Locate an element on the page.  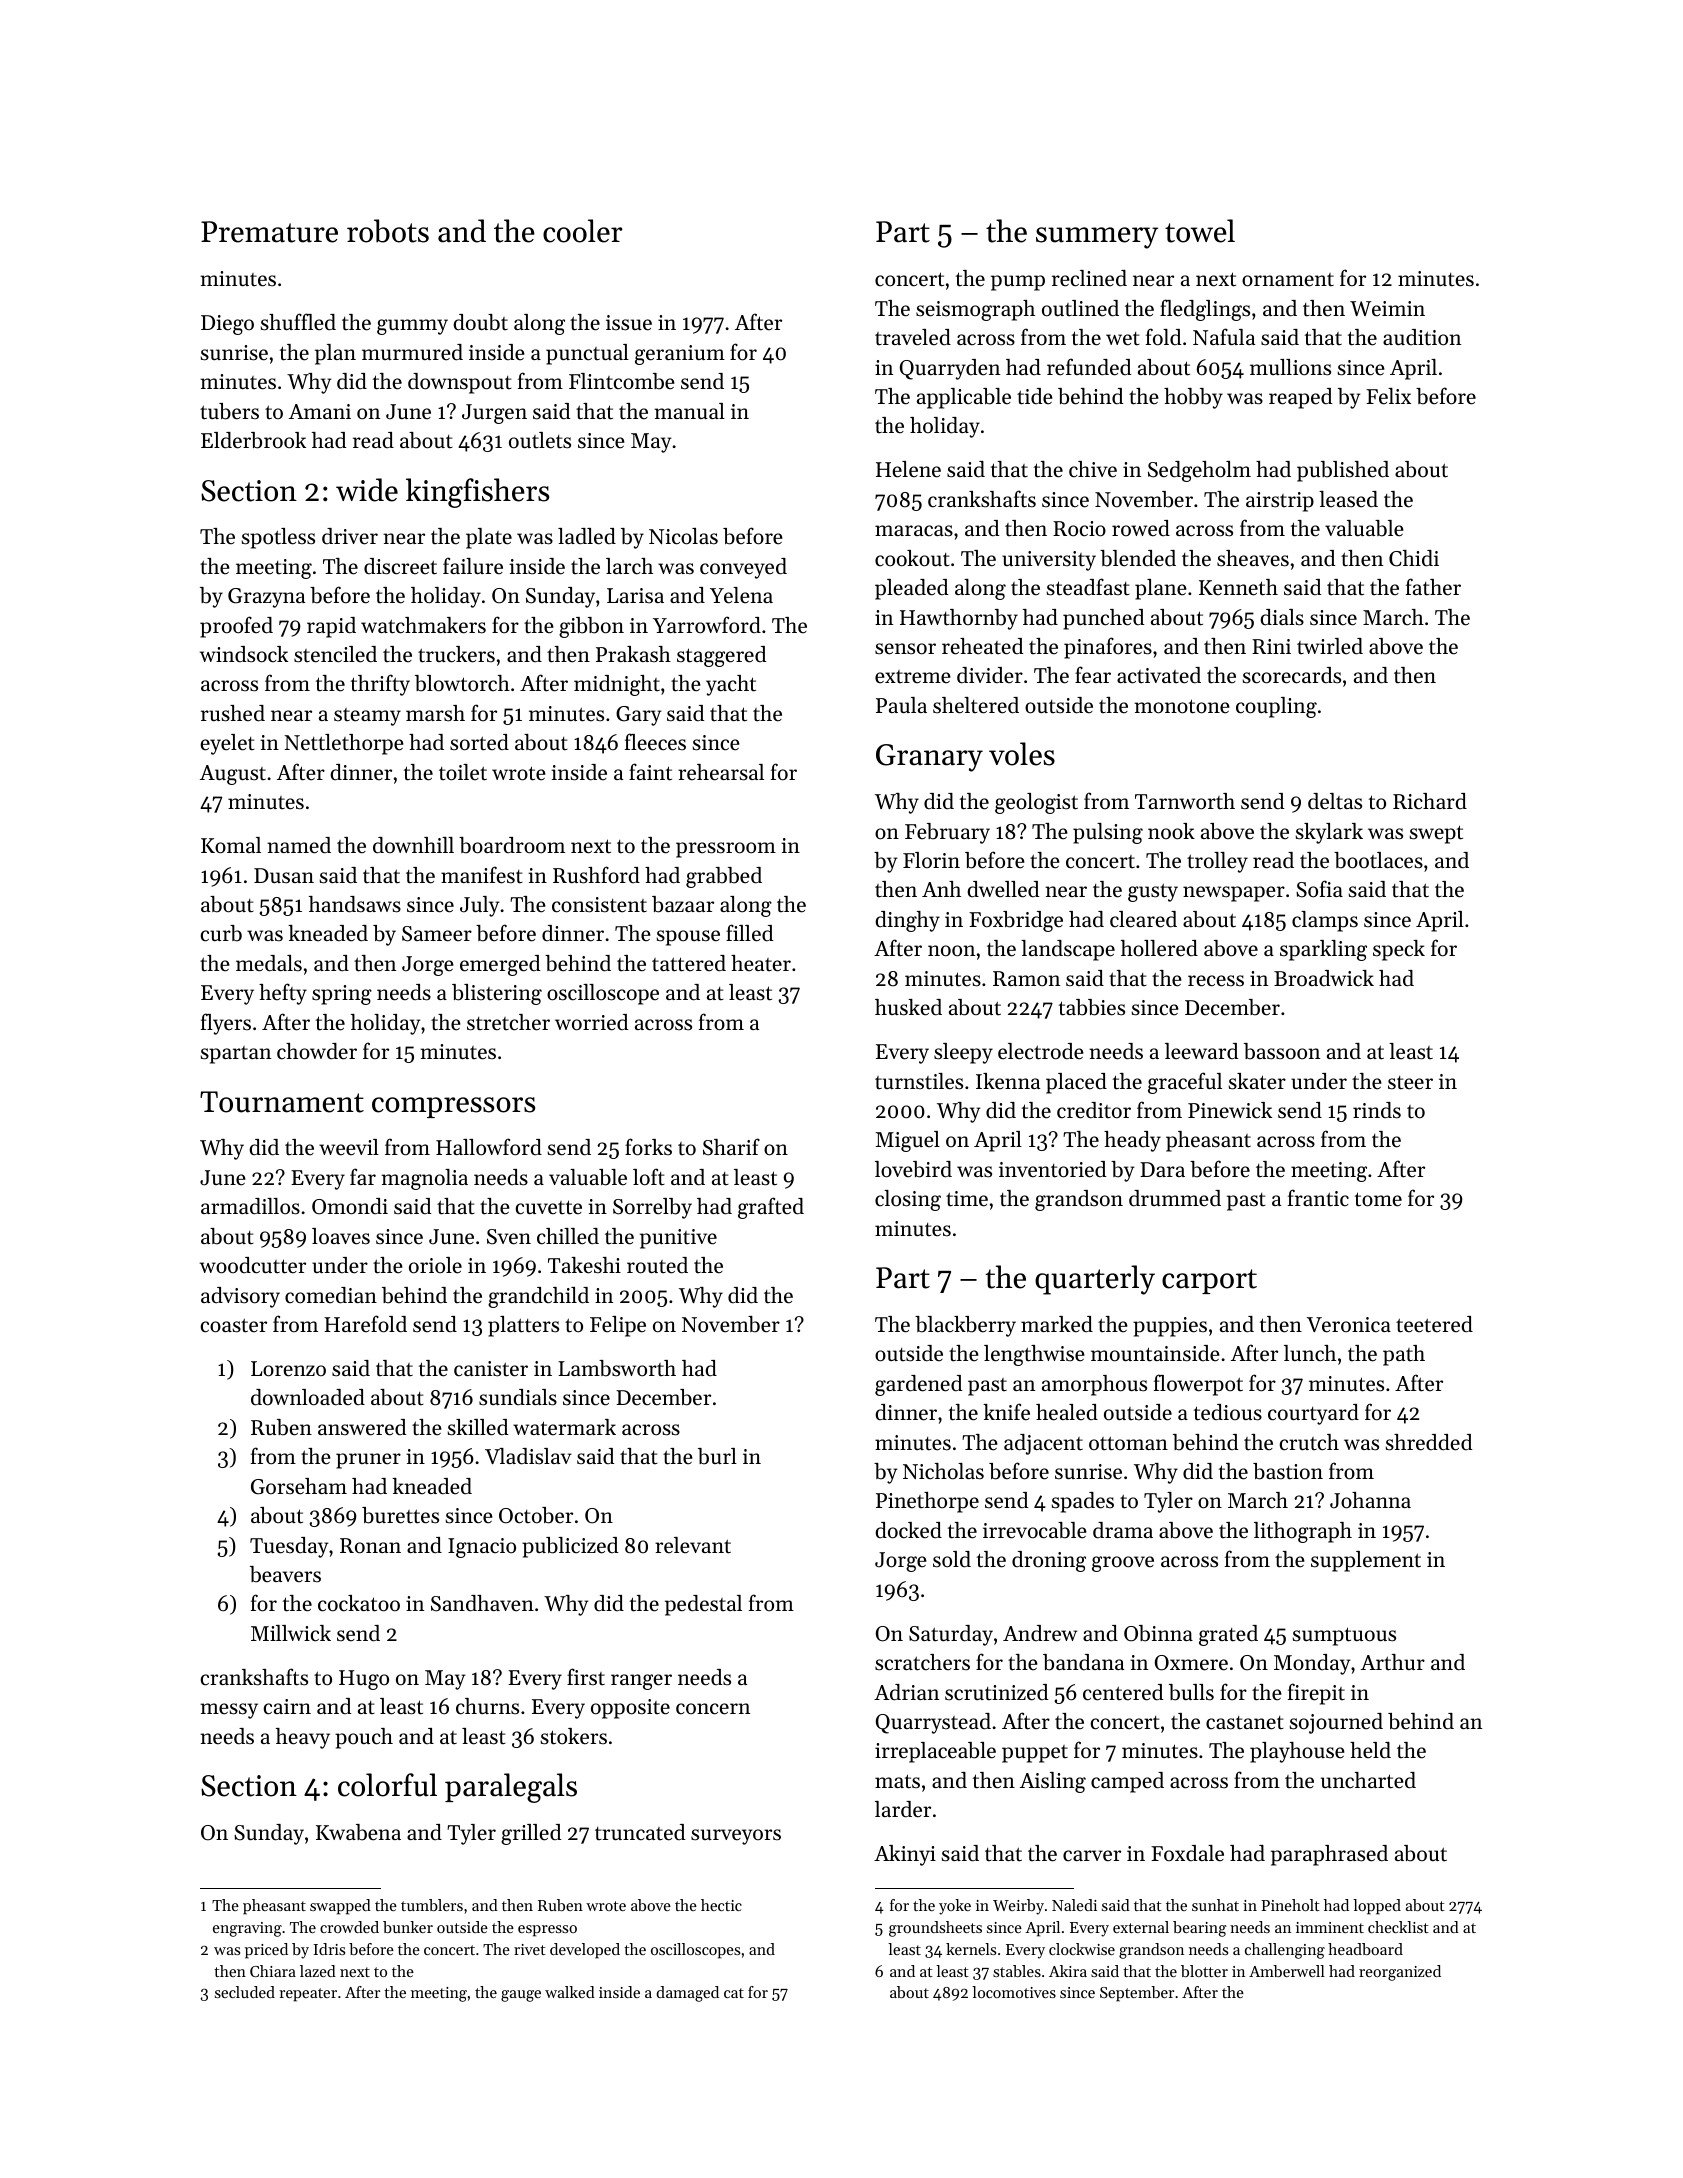
Premature is located at coordinates (269, 232).
